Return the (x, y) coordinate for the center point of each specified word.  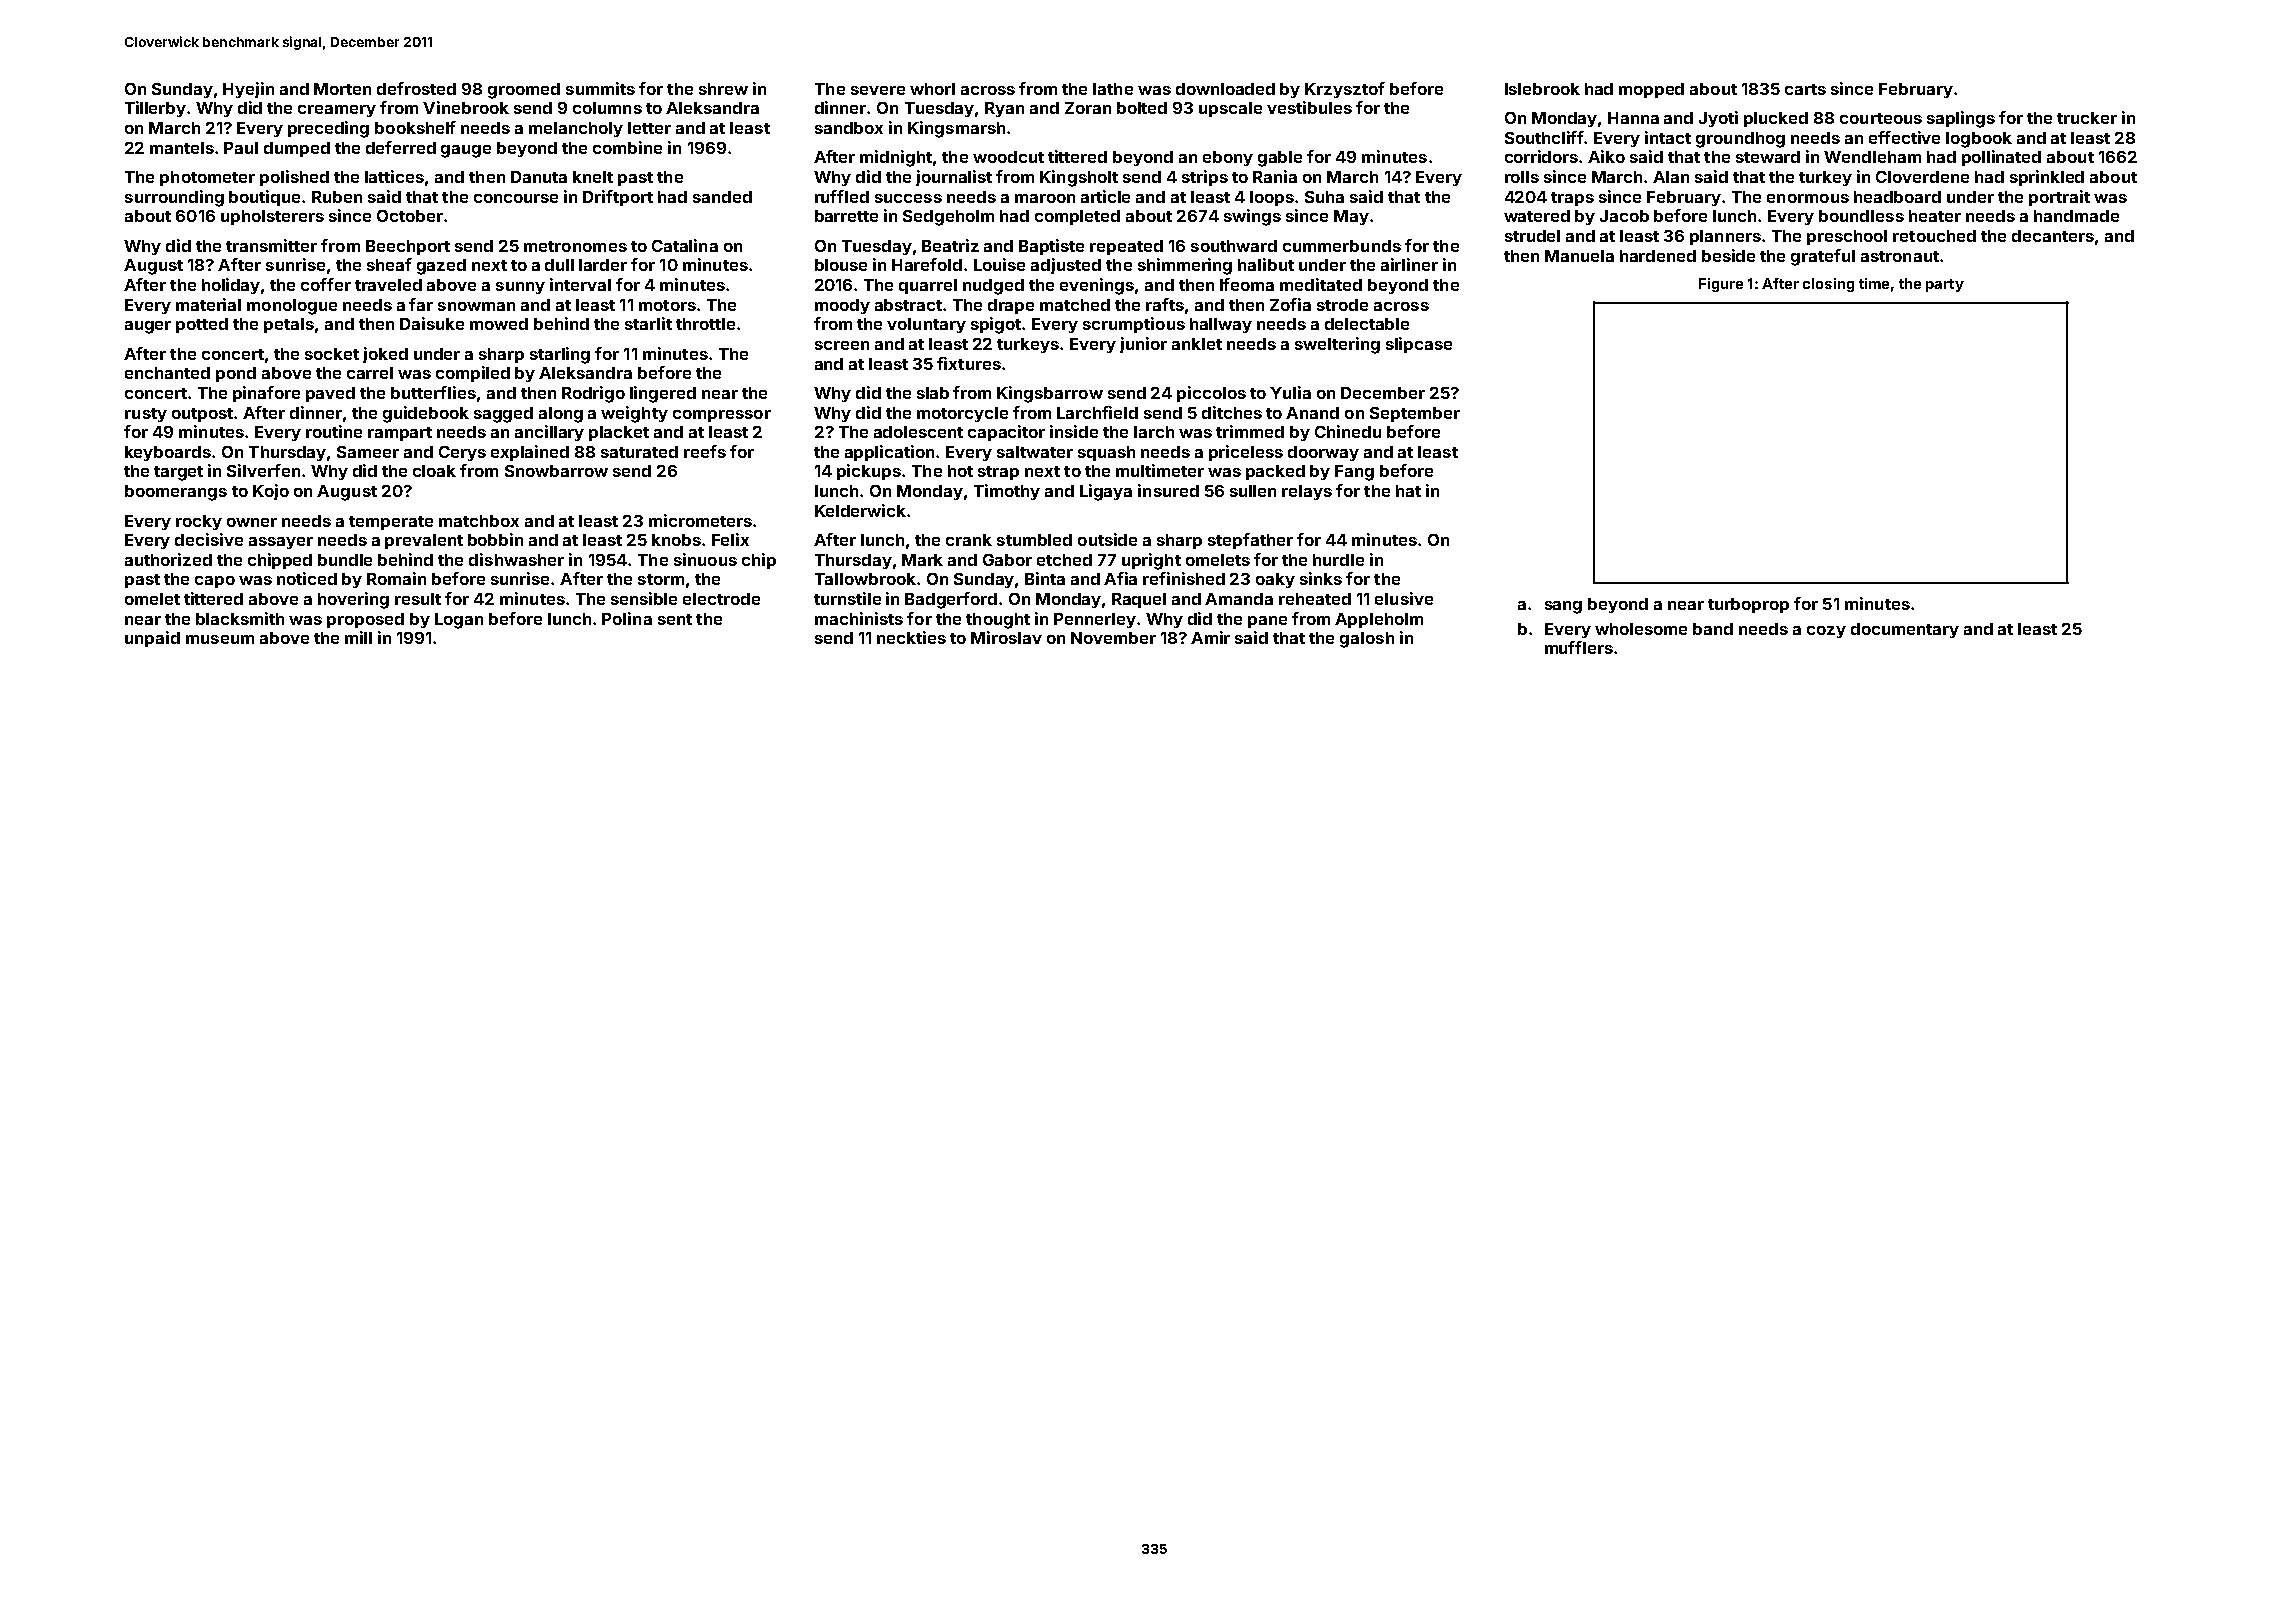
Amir (1210, 637)
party (1945, 285)
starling (560, 355)
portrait (2059, 198)
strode (1342, 305)
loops (1272, 198)
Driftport (618, 198)
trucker (2087, 118)
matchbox (479, 521)
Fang (1354, 473)
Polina (627, 618)
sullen (1253, 491)
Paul (241, 148)
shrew (723, 89)
